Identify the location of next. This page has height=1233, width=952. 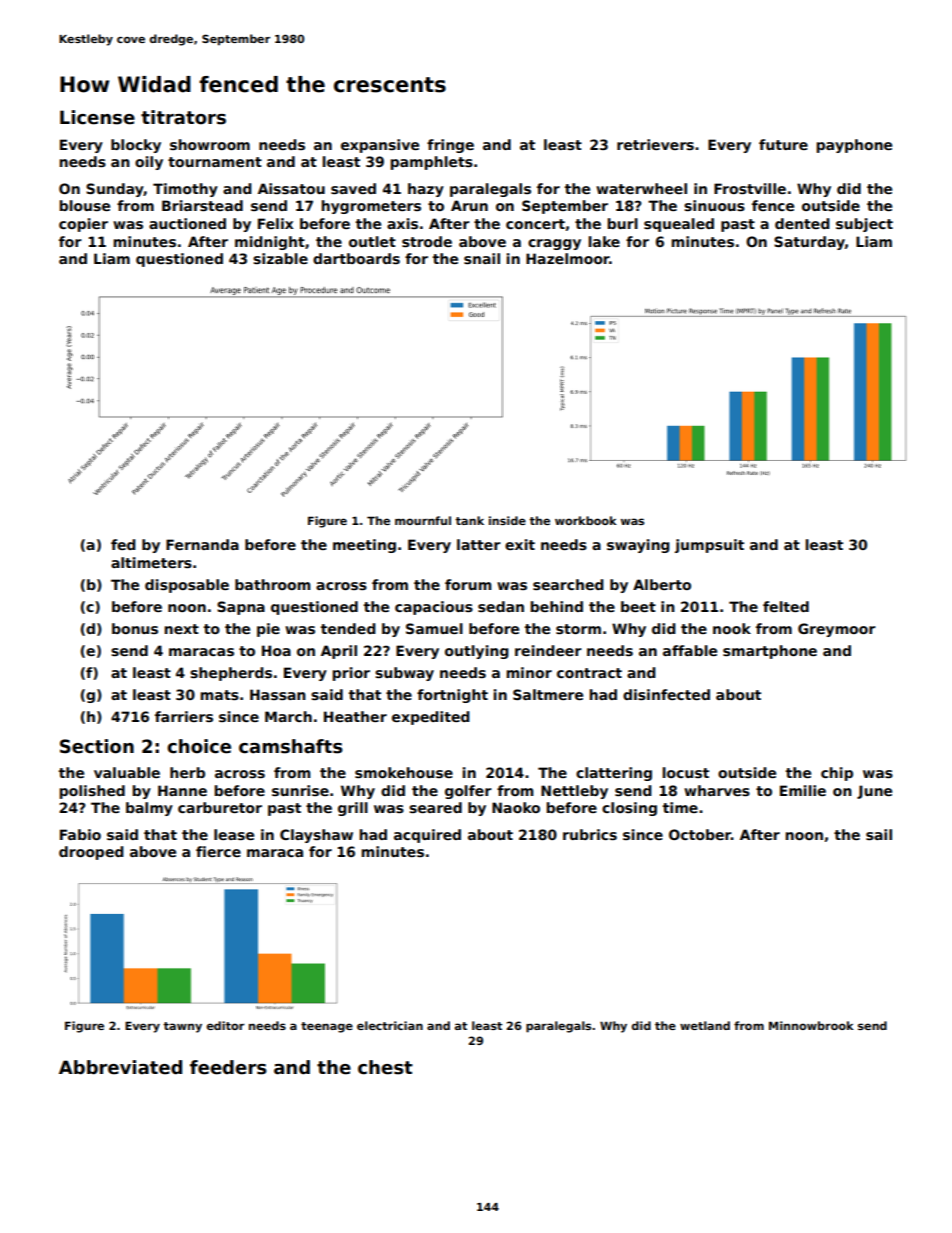
(181, 629).
